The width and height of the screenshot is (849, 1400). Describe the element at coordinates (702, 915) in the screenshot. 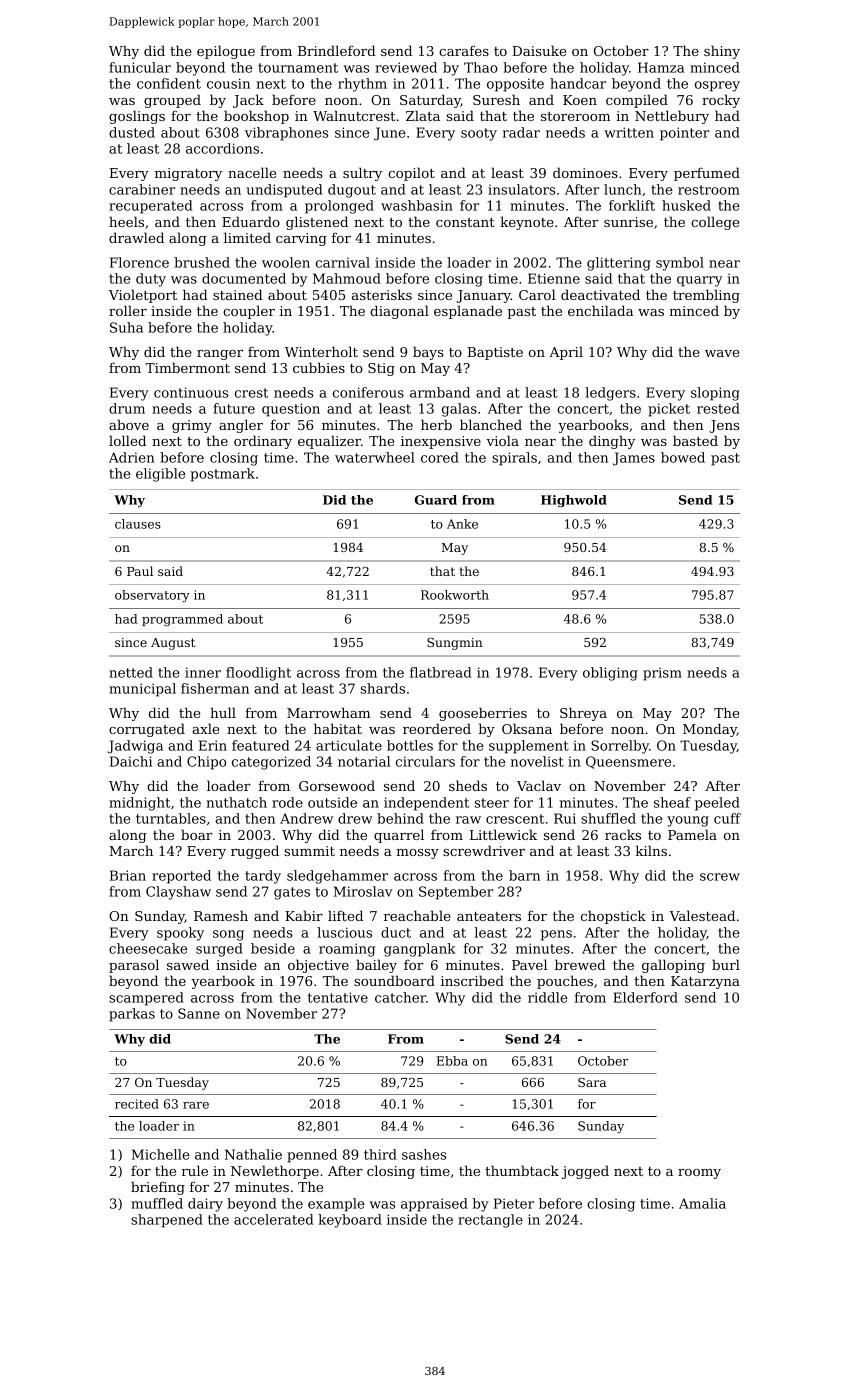

I see `Valestead` at that location.
